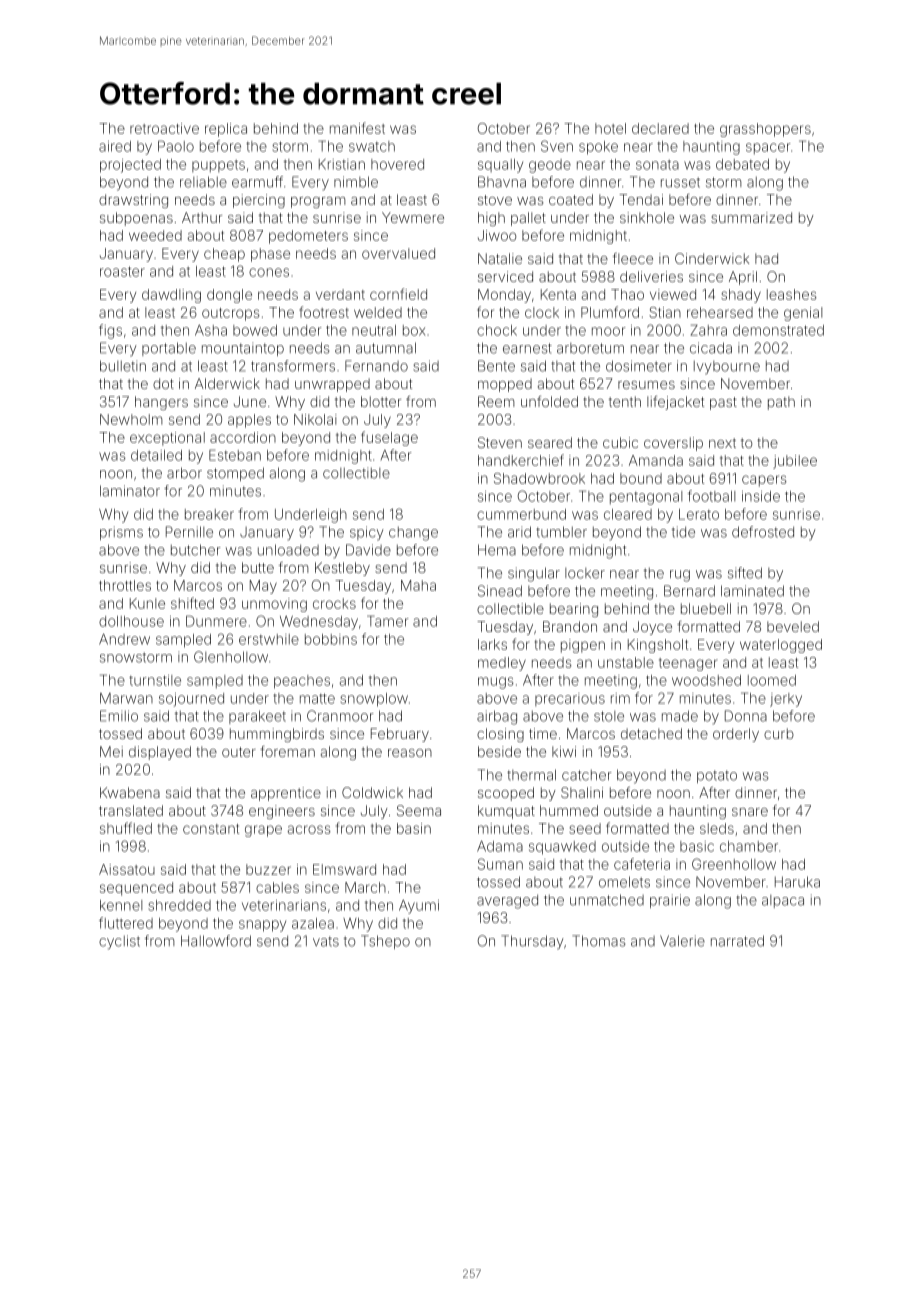  What do you see at coordinates (126, 923) in the document?
I see `fluttered` at bounding box center [126, 923].
